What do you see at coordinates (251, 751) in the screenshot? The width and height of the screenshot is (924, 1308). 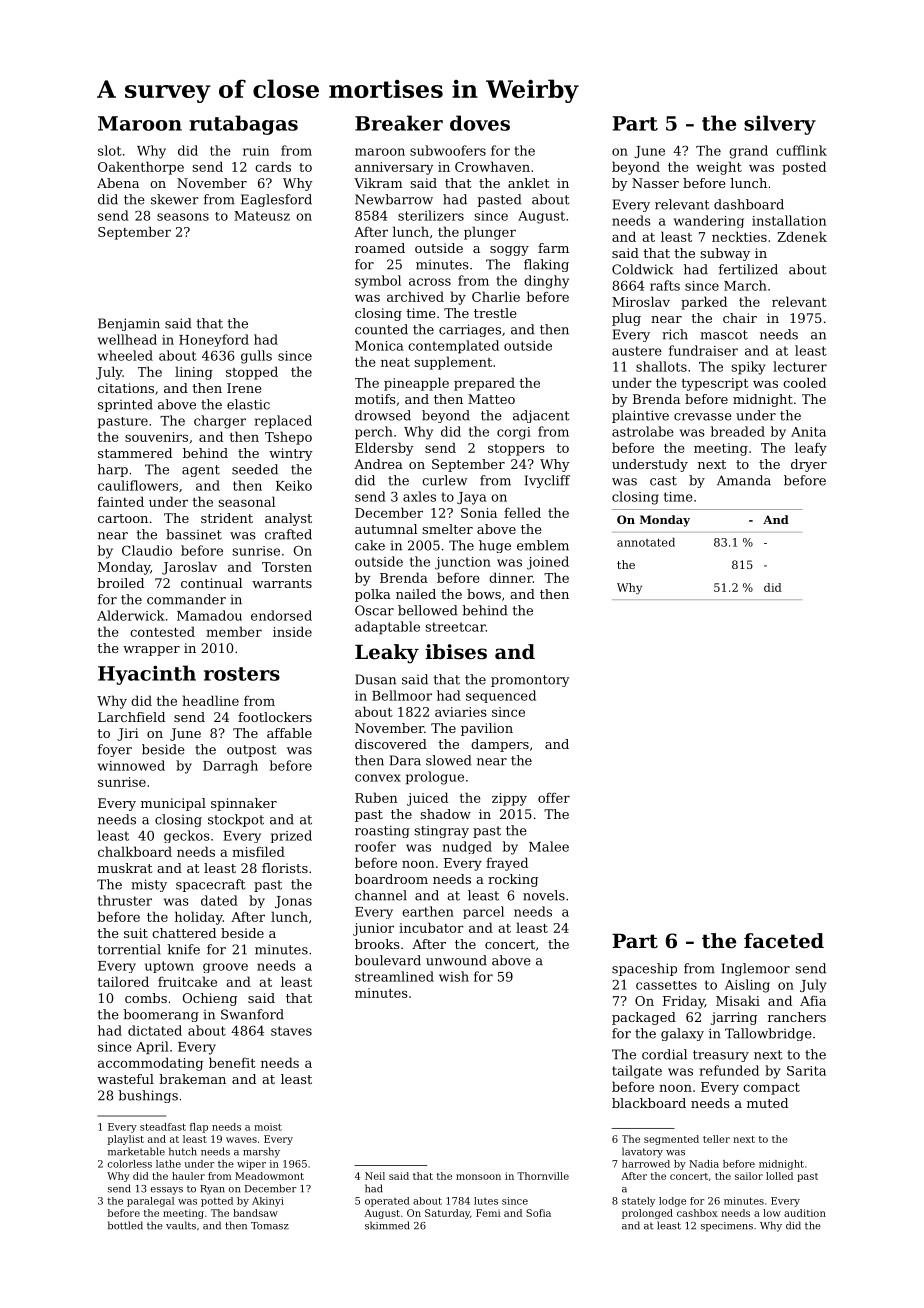 I see `outpost` at bounding box center [251, 751].
